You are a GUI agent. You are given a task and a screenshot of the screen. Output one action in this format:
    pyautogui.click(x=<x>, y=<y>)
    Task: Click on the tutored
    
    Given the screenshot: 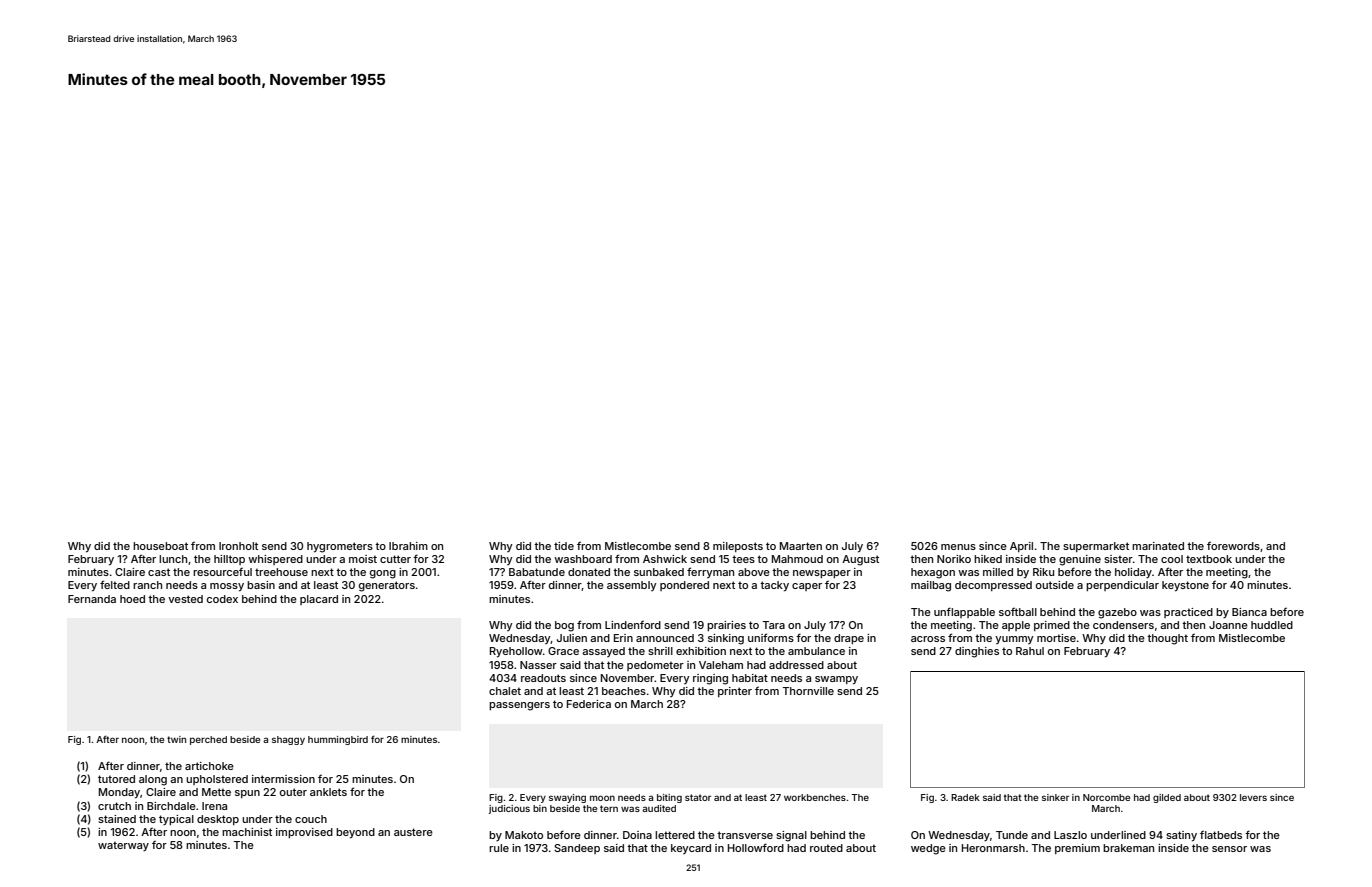 What is the action you would take?
    pyautogui.click(x=116, y=779)
